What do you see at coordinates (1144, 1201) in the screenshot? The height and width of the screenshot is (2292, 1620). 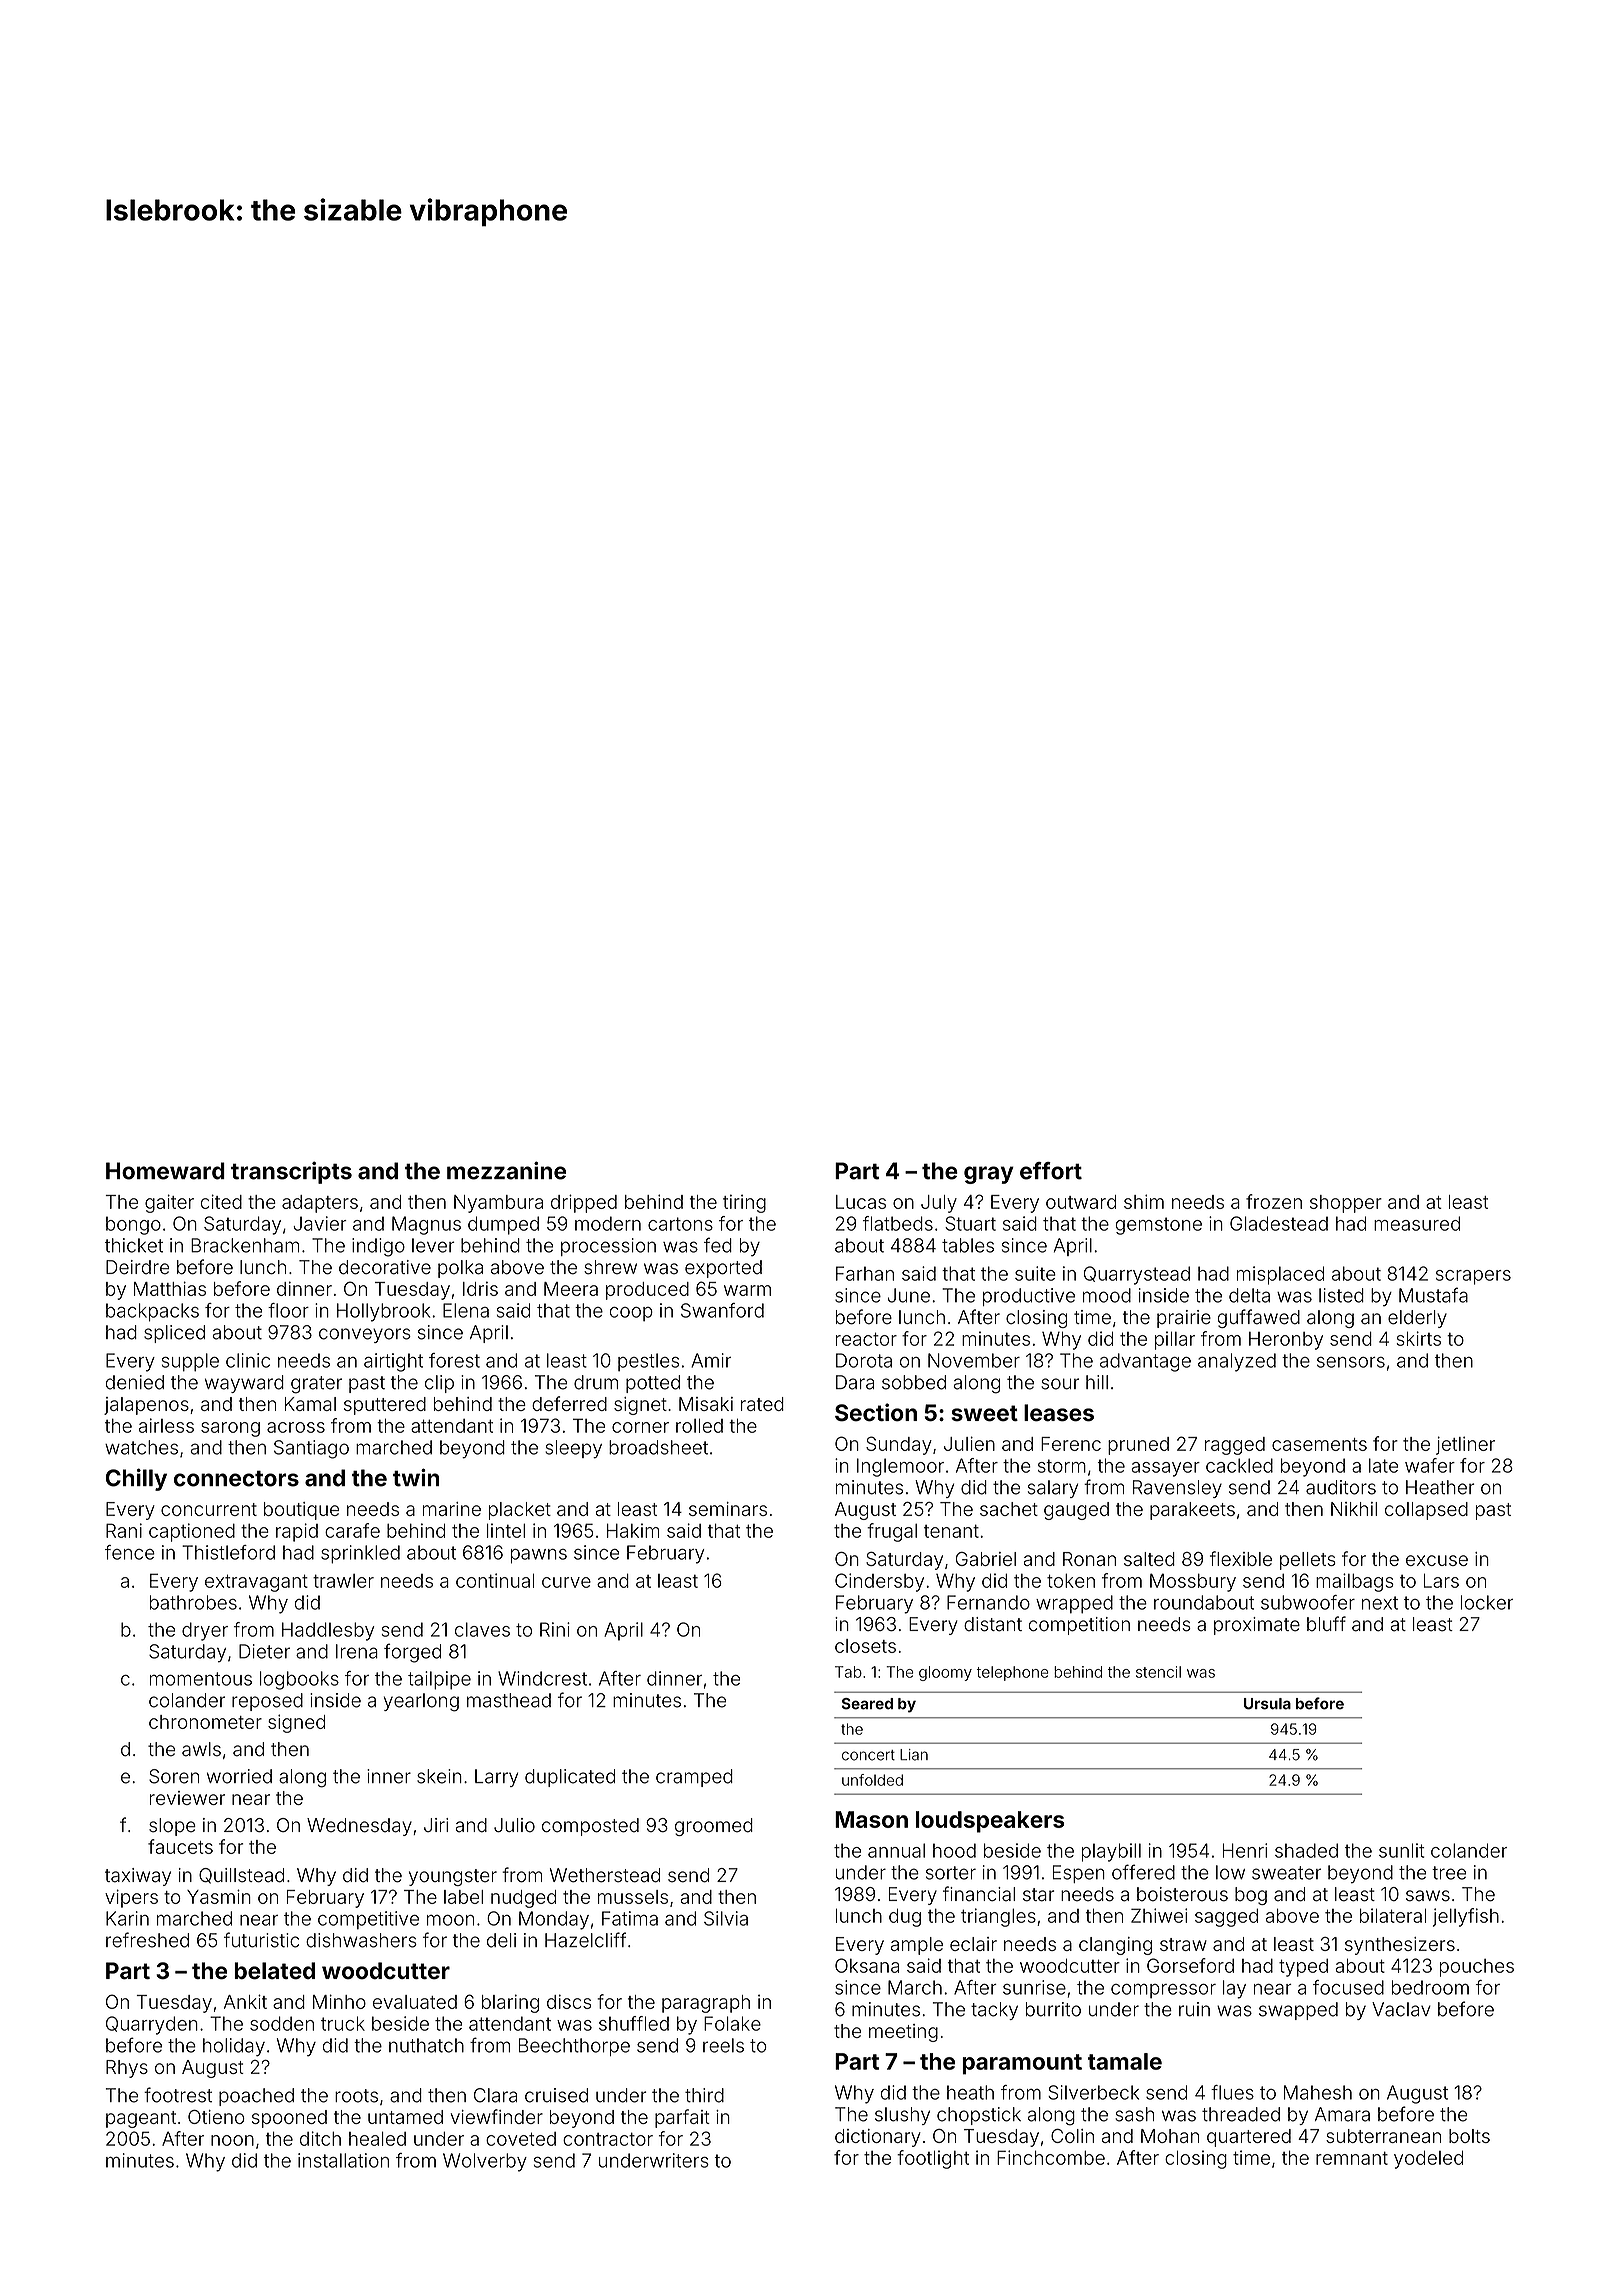 I see `shim` at bounding box center [1144, 1201].
